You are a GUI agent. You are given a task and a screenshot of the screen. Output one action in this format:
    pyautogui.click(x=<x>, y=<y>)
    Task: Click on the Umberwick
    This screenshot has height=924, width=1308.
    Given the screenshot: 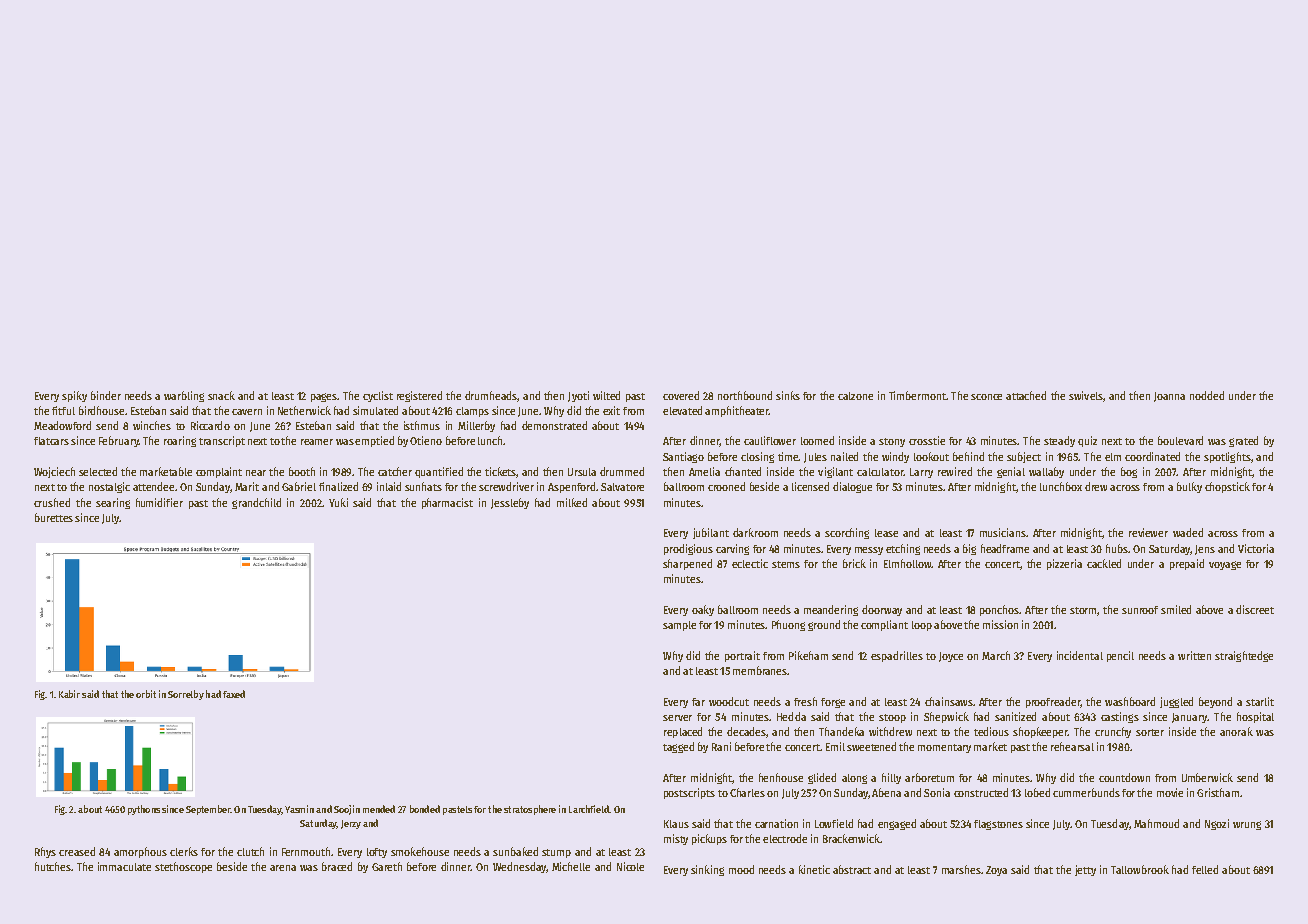 What is the action you would take?
    pyautogui.click(x=1207, y=777)
